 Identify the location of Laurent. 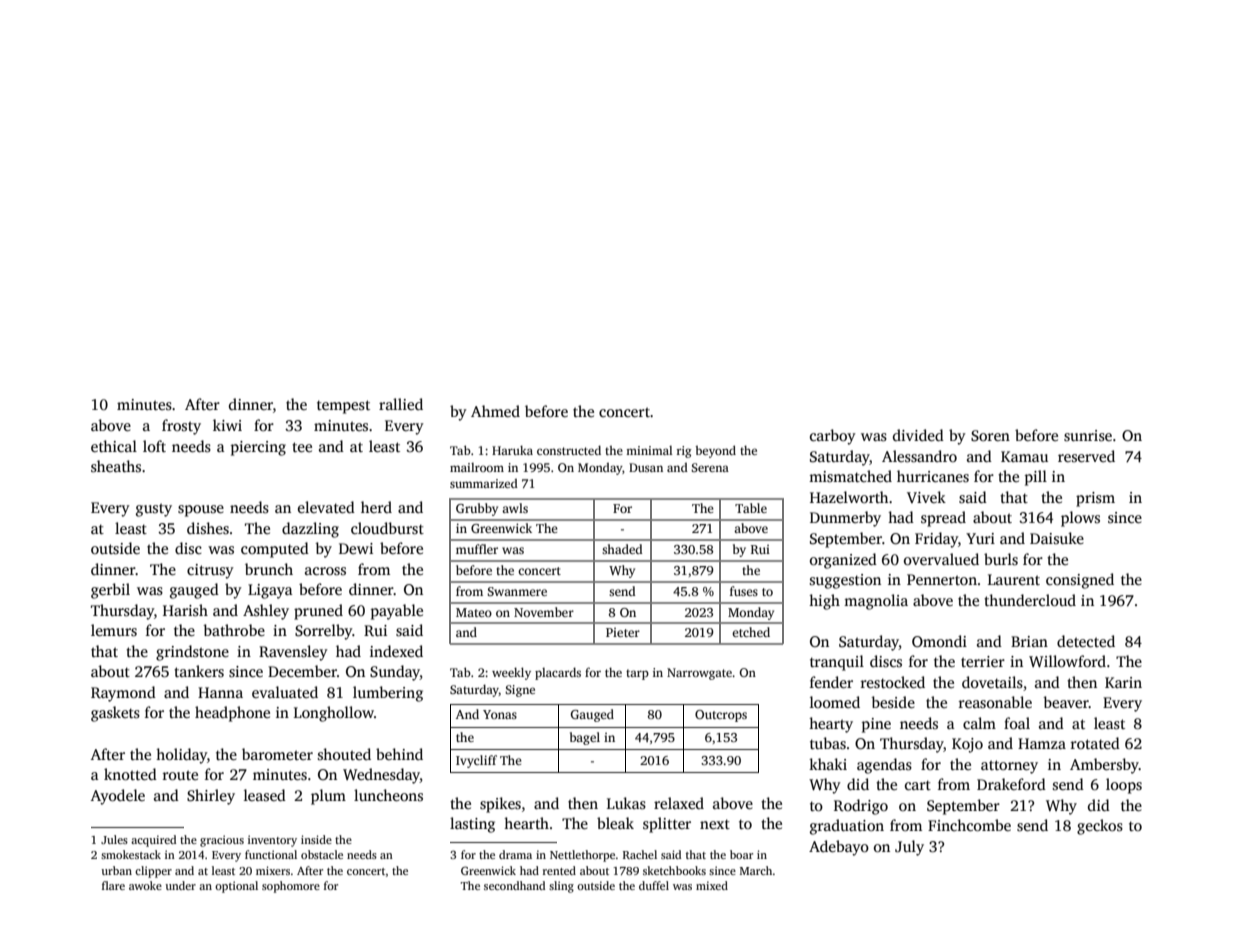
(1014, 579).
